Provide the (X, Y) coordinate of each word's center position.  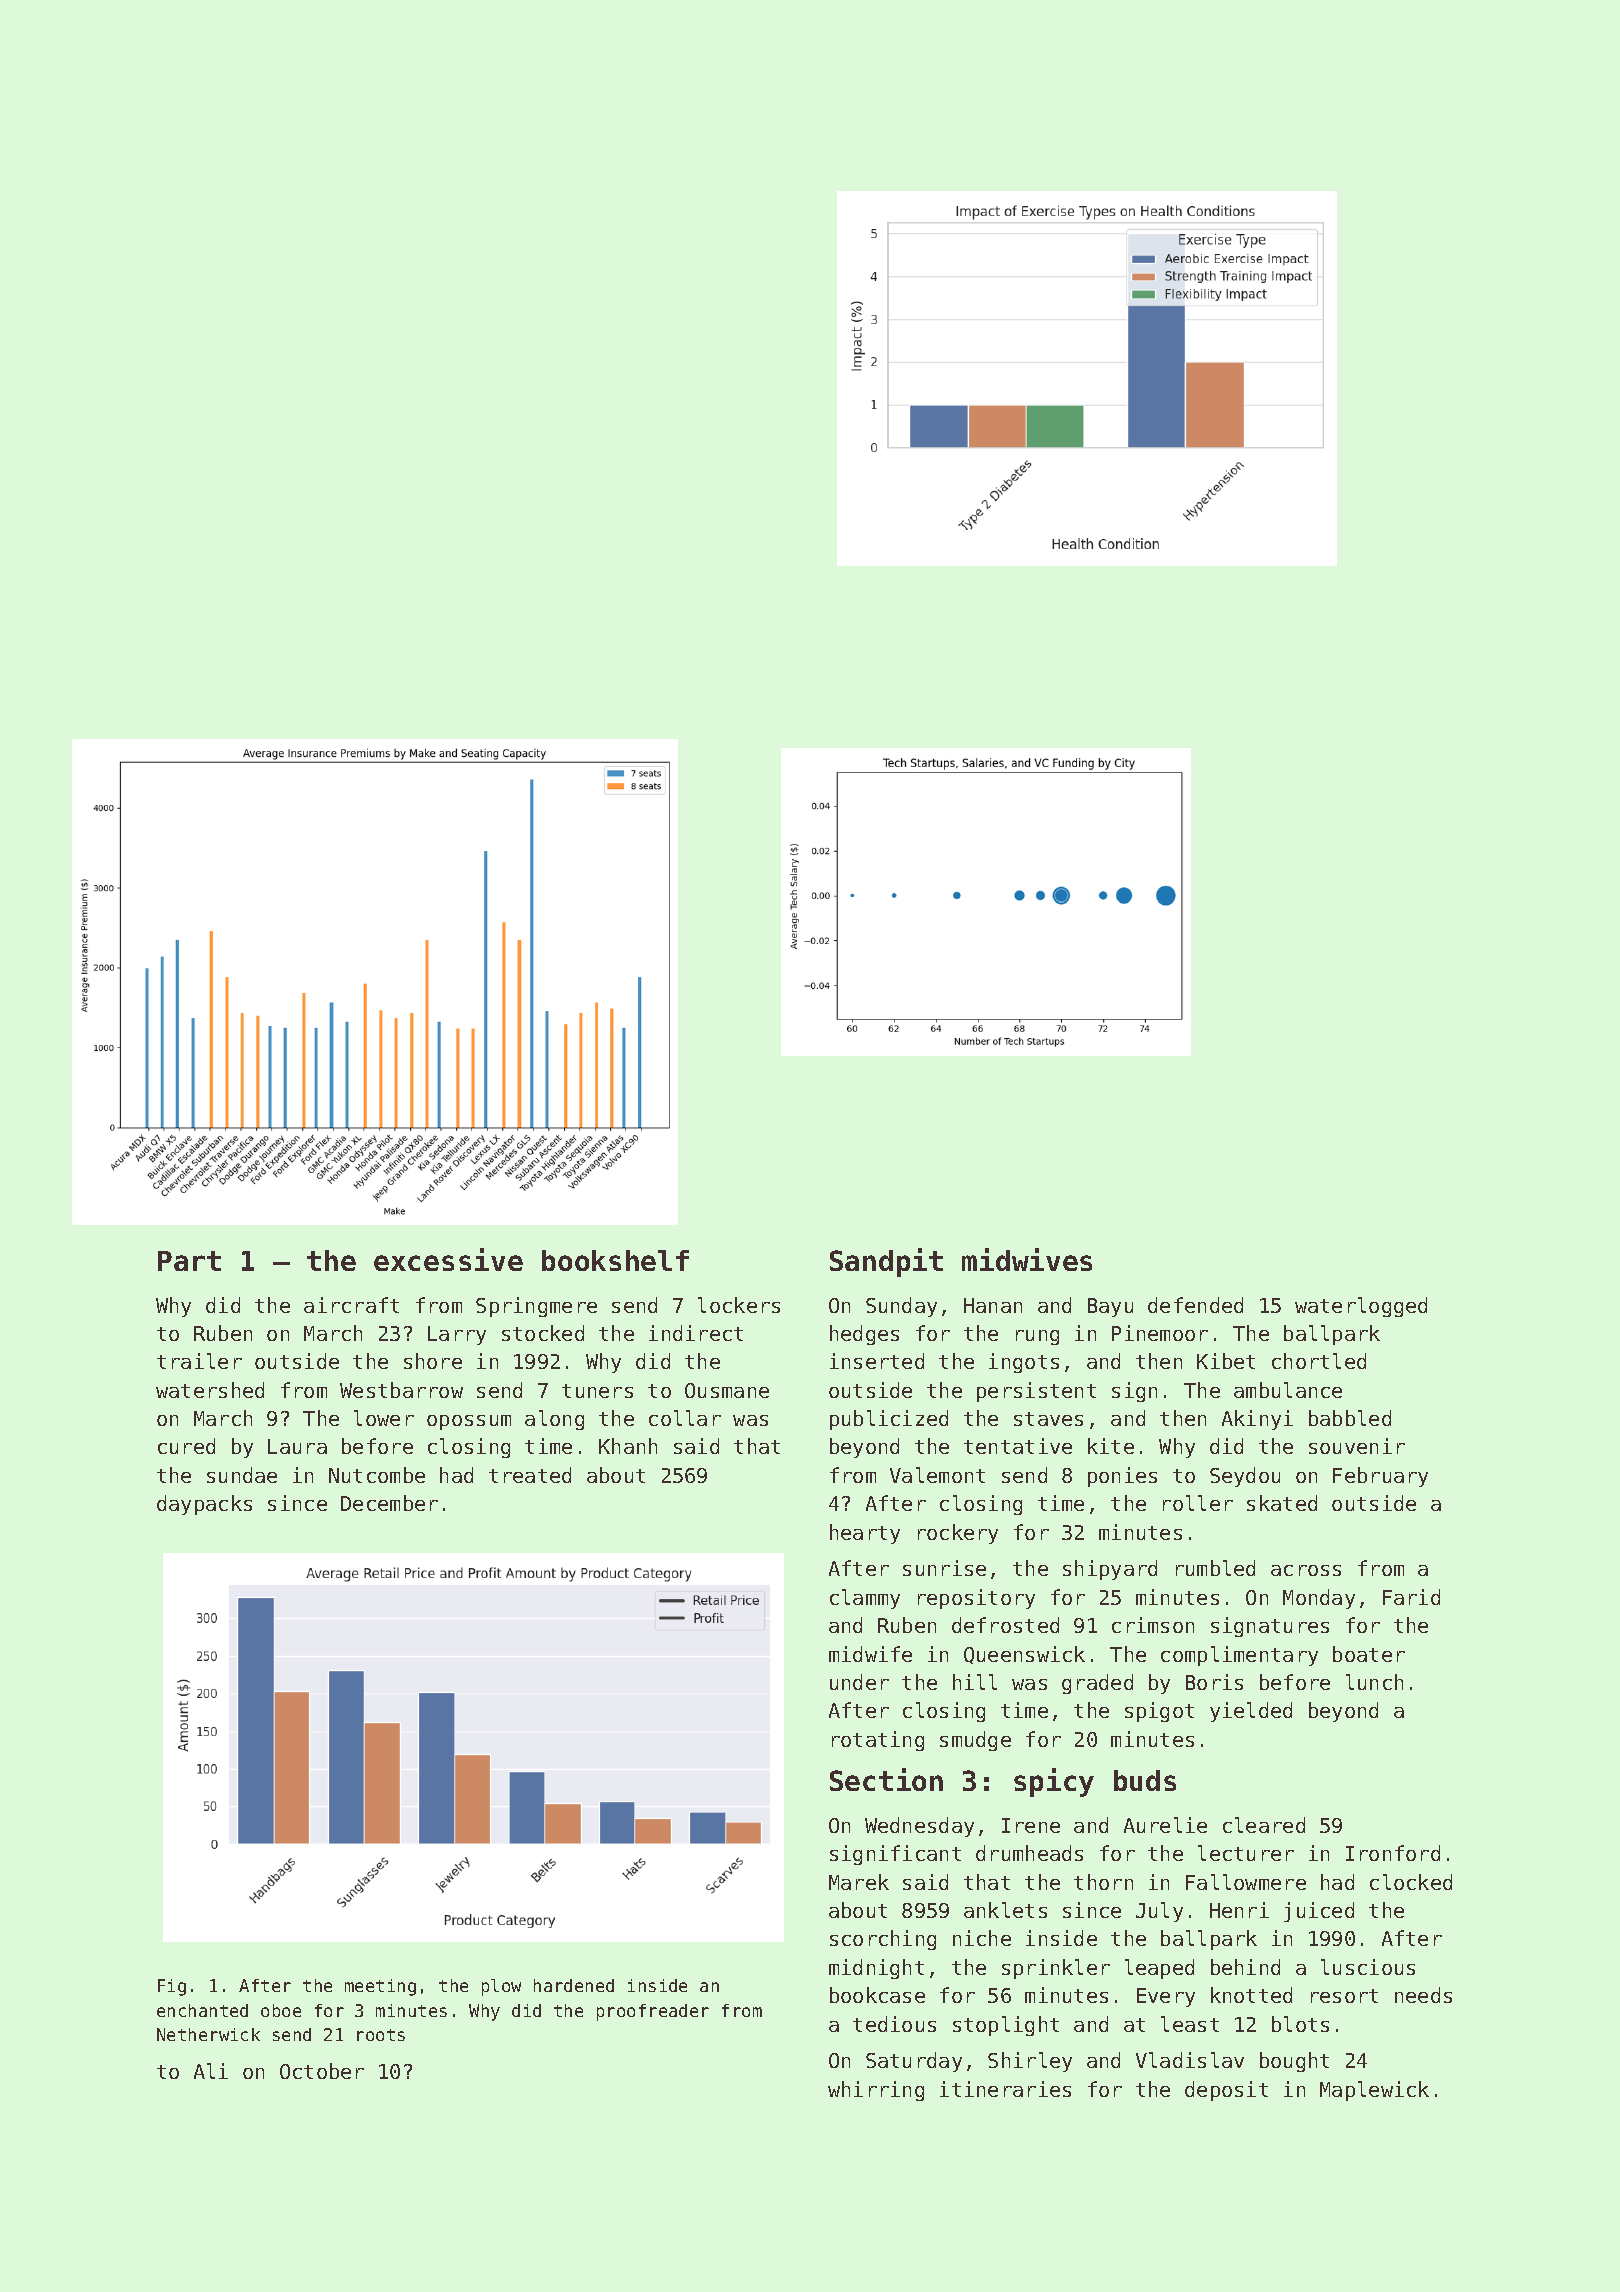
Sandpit (886, 1262)
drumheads (1029, 1853)
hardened (574, 1985)
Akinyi (1257, 1420)
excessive (448, 1259)
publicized (889, 1420)
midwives (1027, 1259)
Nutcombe (377, 1475)
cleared (1264, 1825)
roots (381, 2035)
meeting (380, 1987)
